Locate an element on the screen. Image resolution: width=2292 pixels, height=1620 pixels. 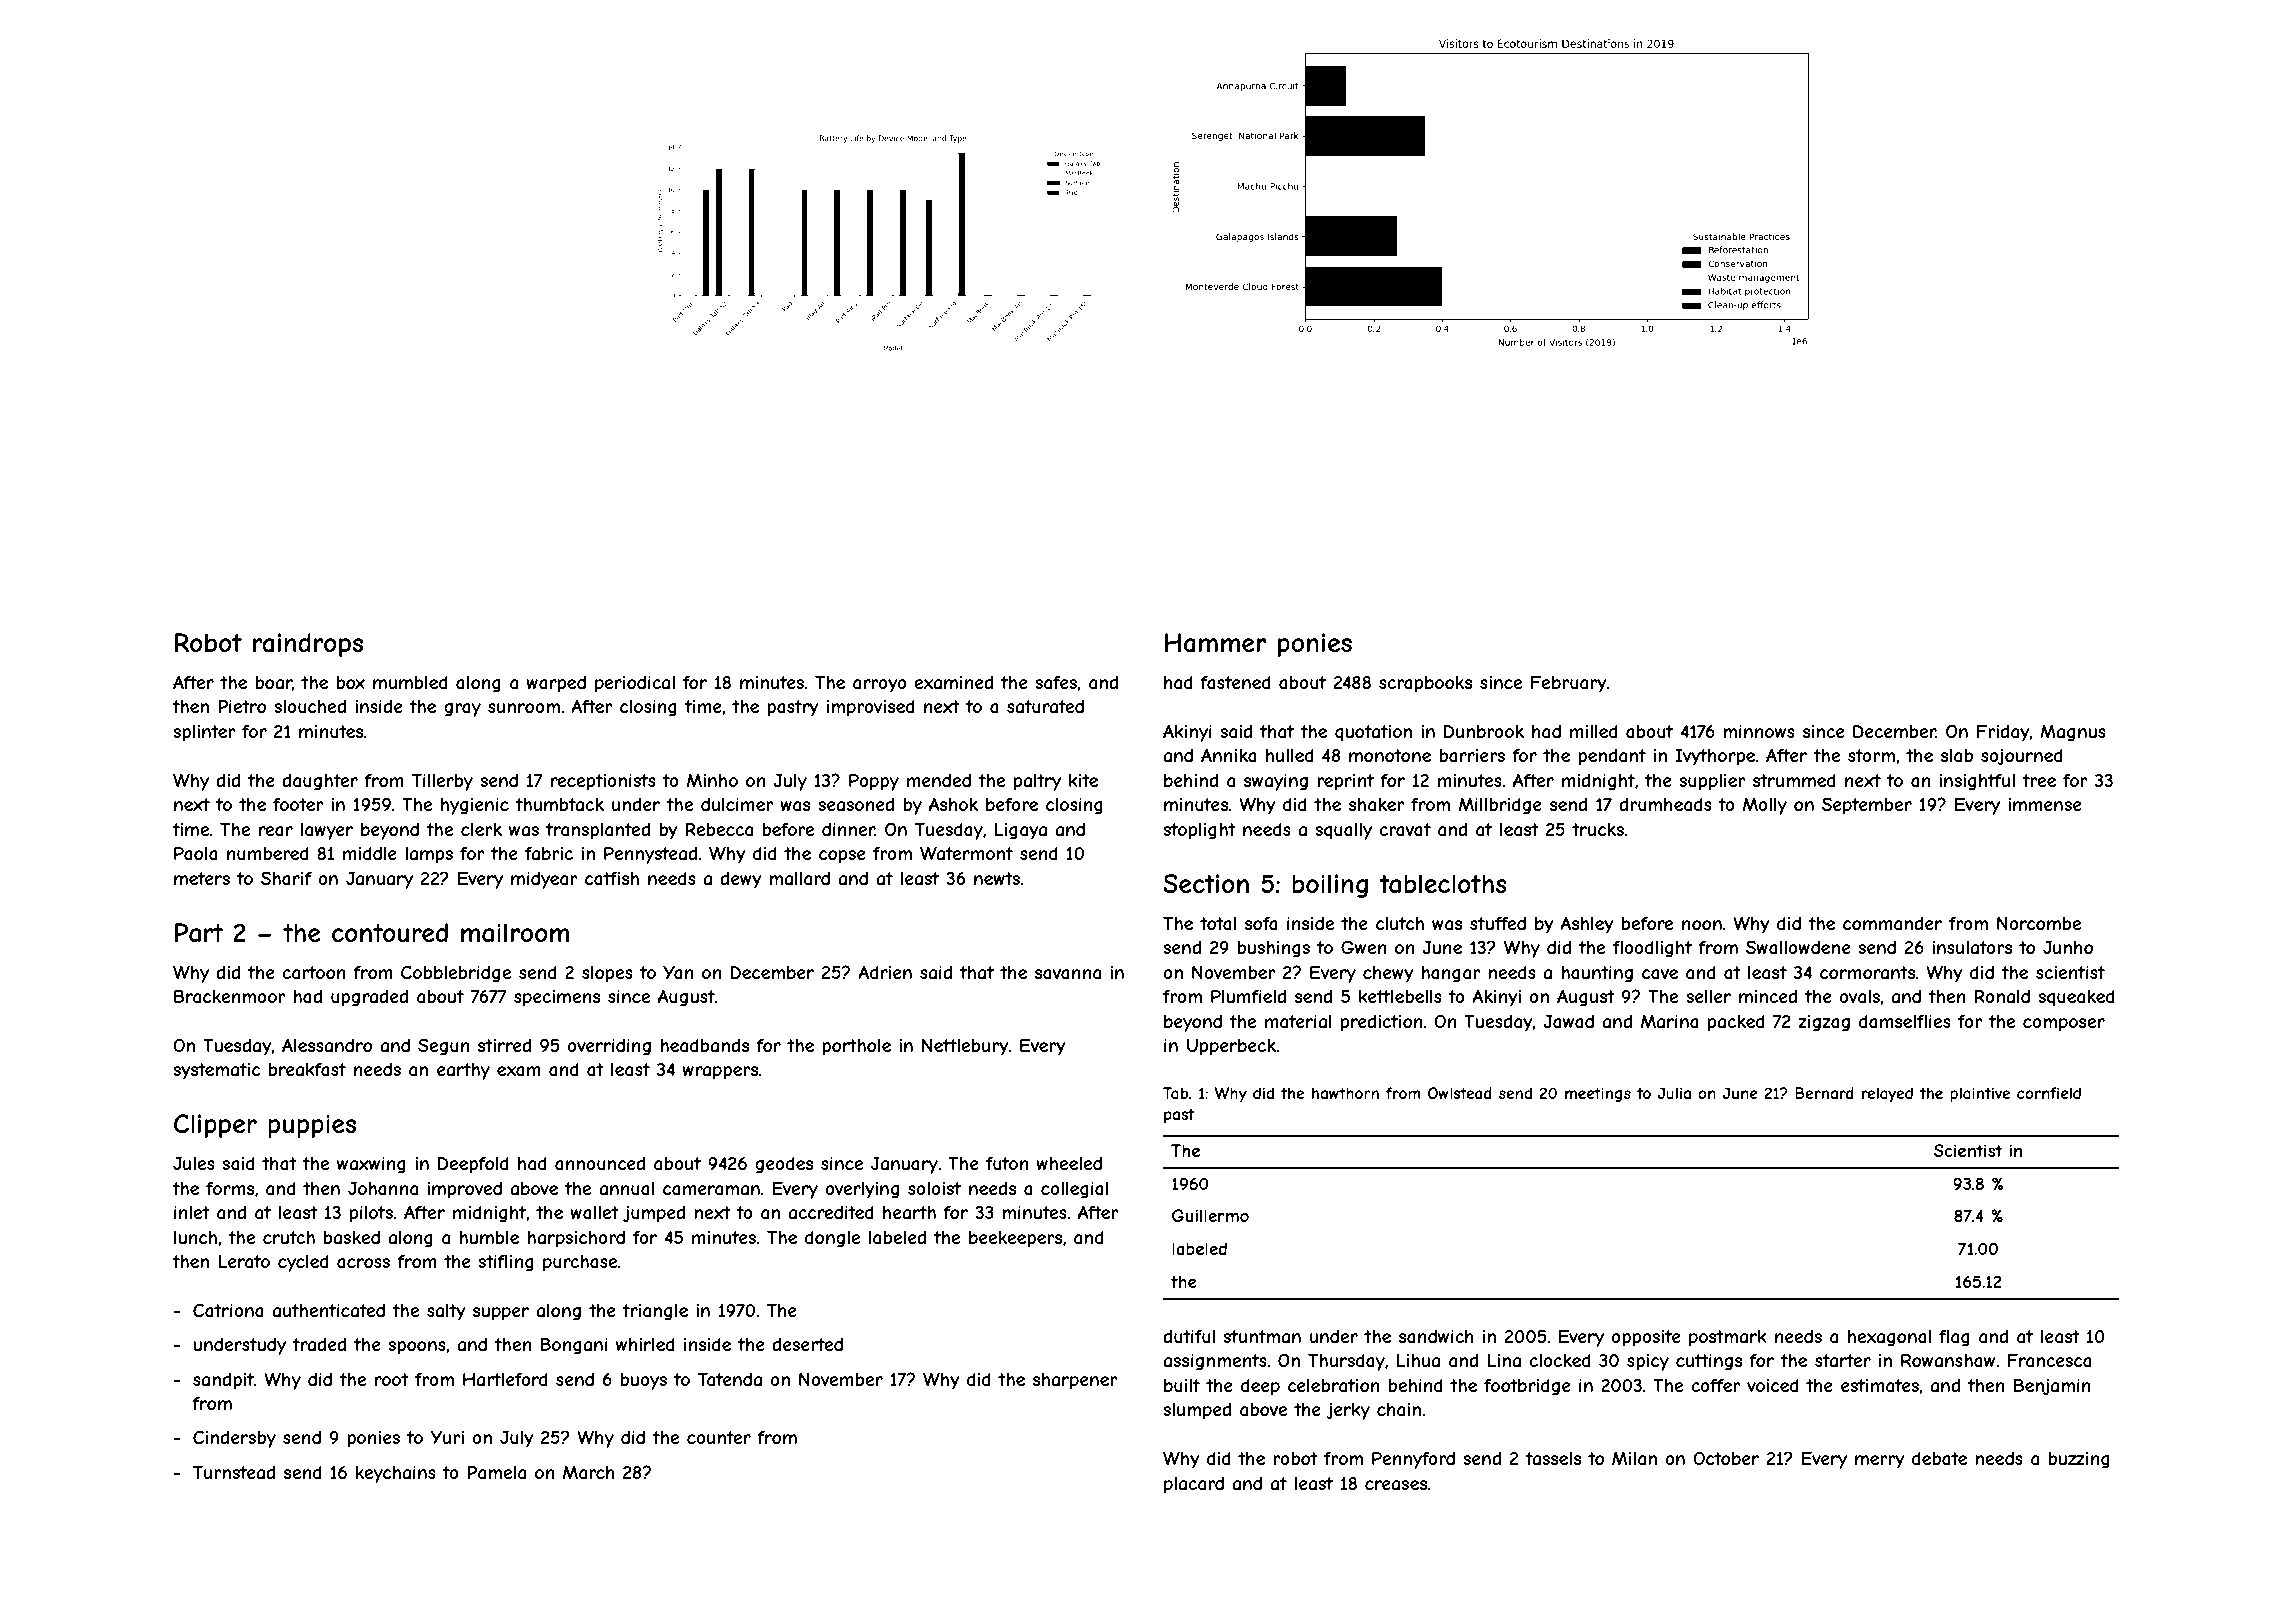
floodlight is located at coordinates (1652, 949).
